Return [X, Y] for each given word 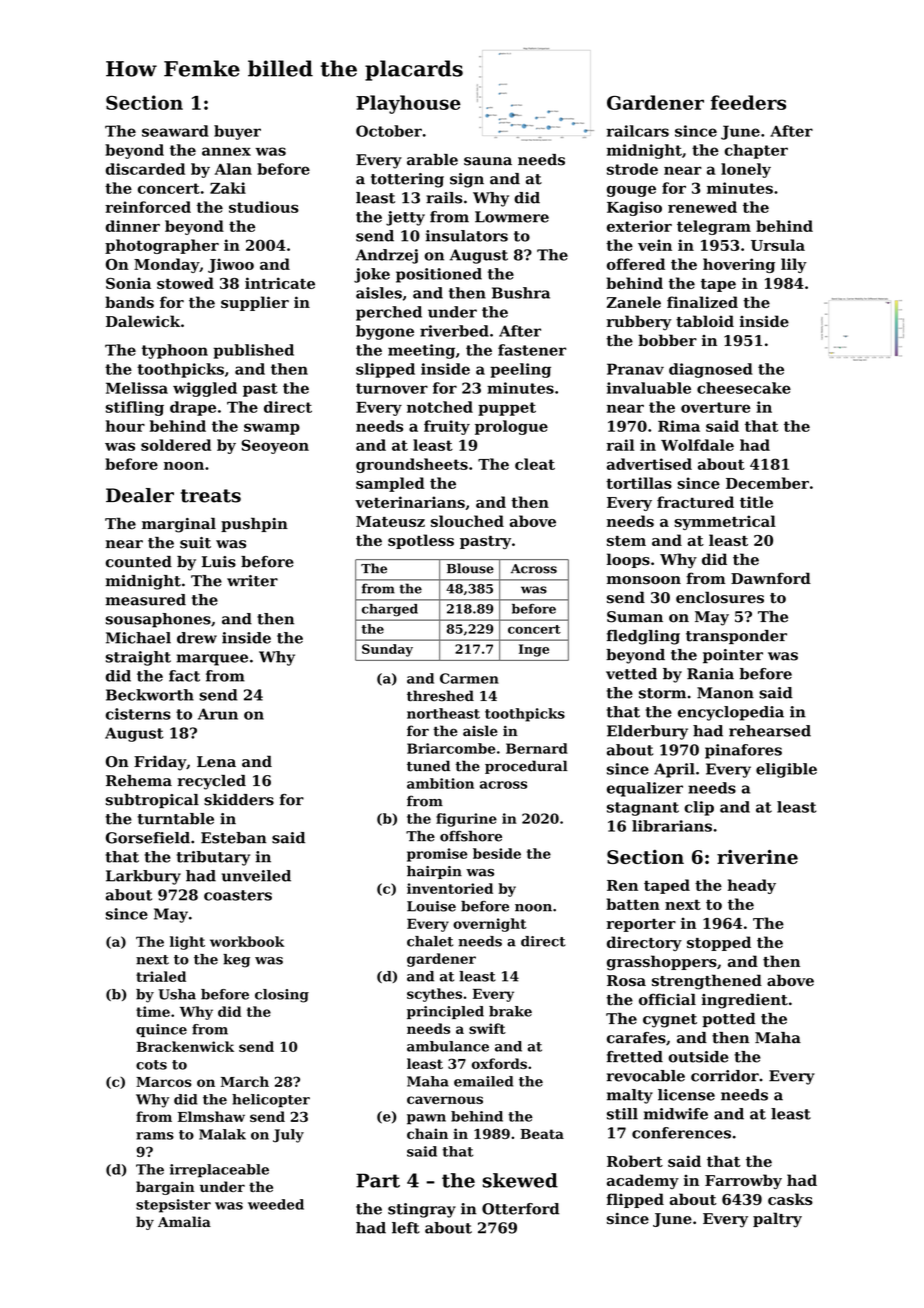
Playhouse [408, 104]
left [406, 1228]
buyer [237, 132]
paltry [777, 1220]
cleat [535, 464]
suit [195, 543]
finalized [702, 302]
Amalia [184, 1221]
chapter [756, 151]
